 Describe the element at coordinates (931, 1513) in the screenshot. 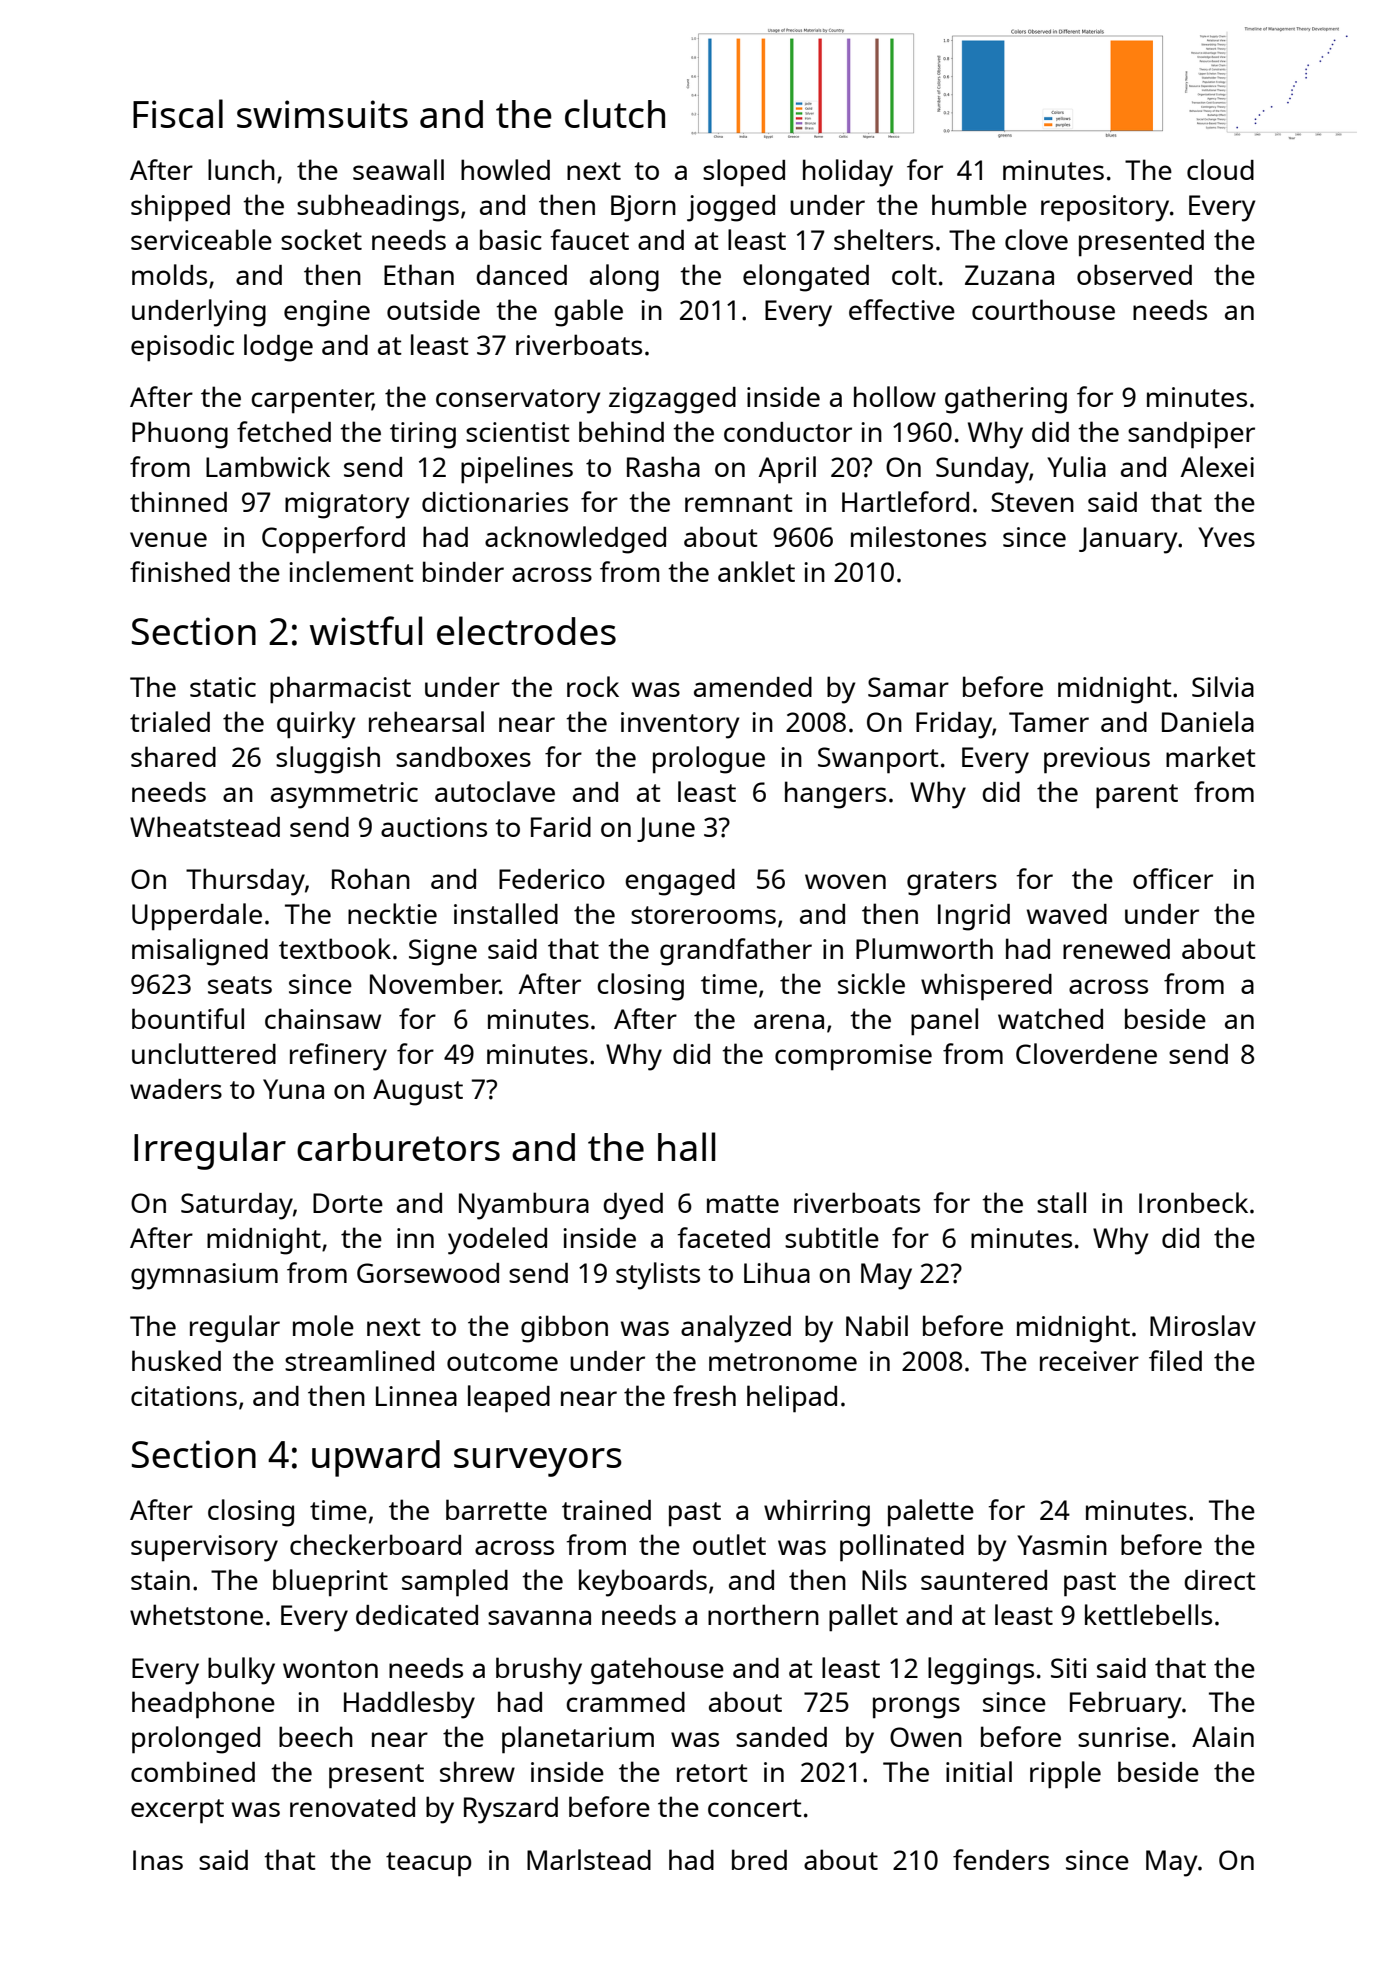

I see `palette` at that location.
